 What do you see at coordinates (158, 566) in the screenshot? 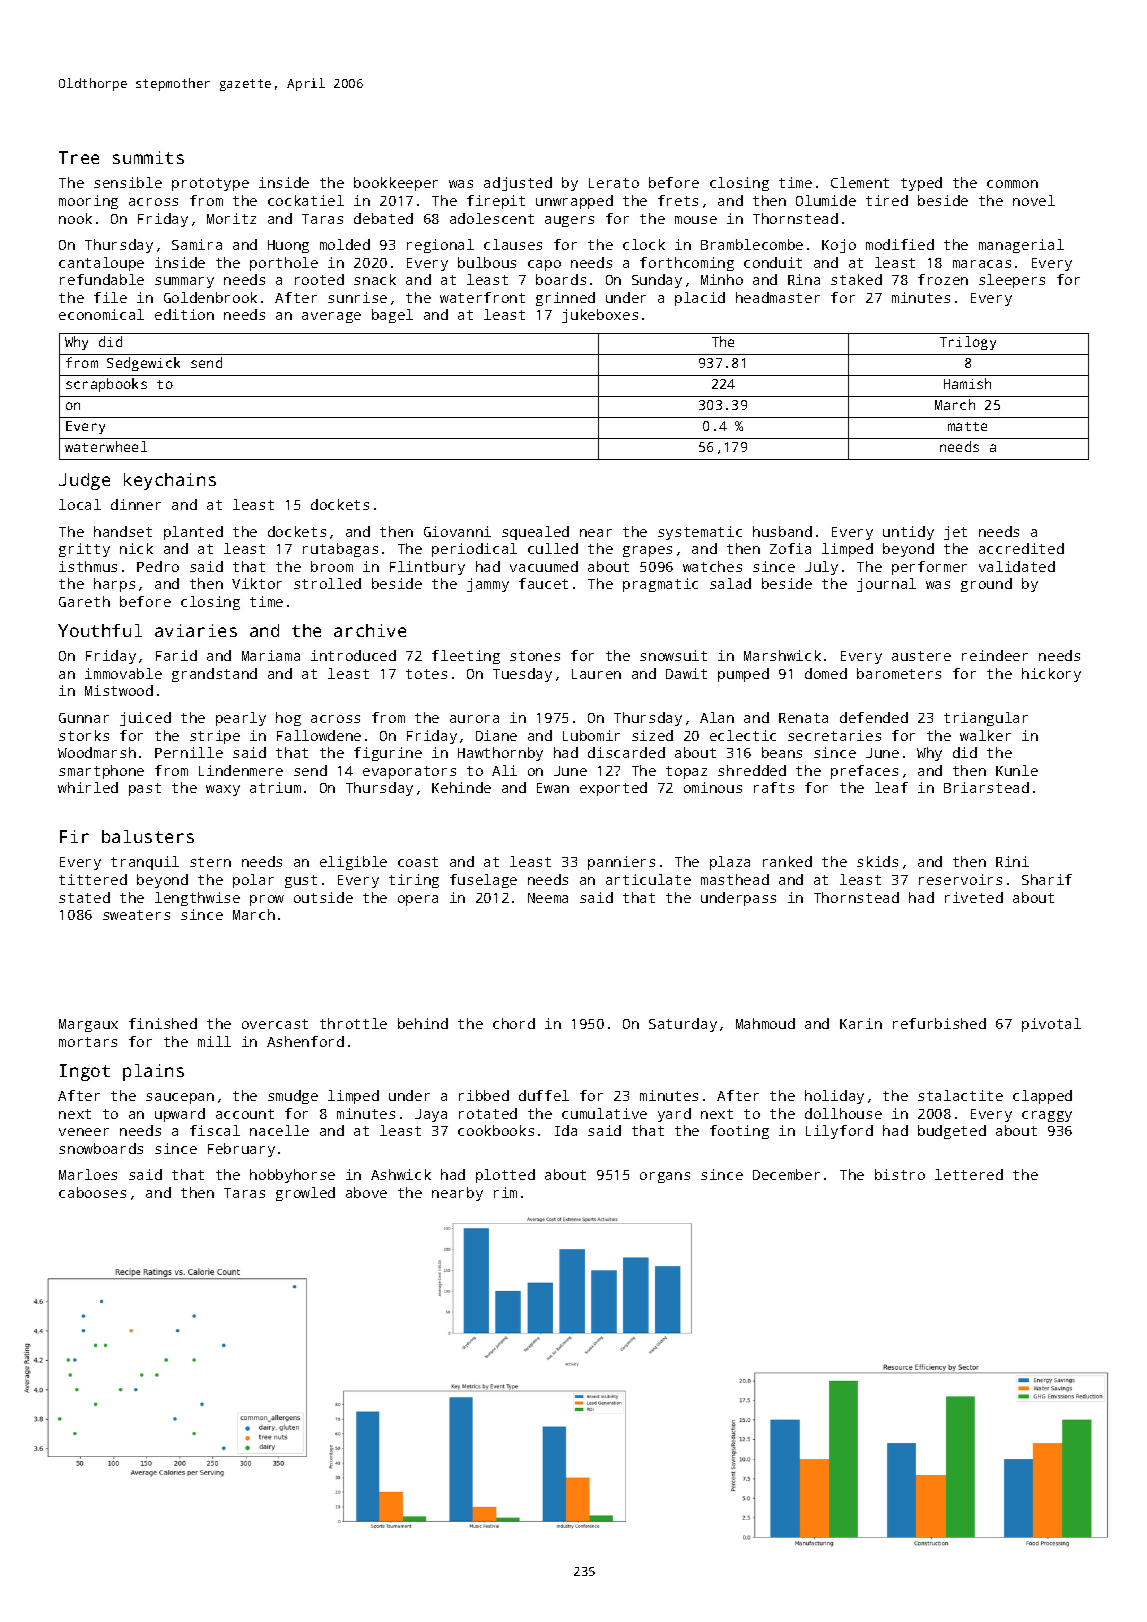
I see `Pedro` at bounding box center [158, 566].
